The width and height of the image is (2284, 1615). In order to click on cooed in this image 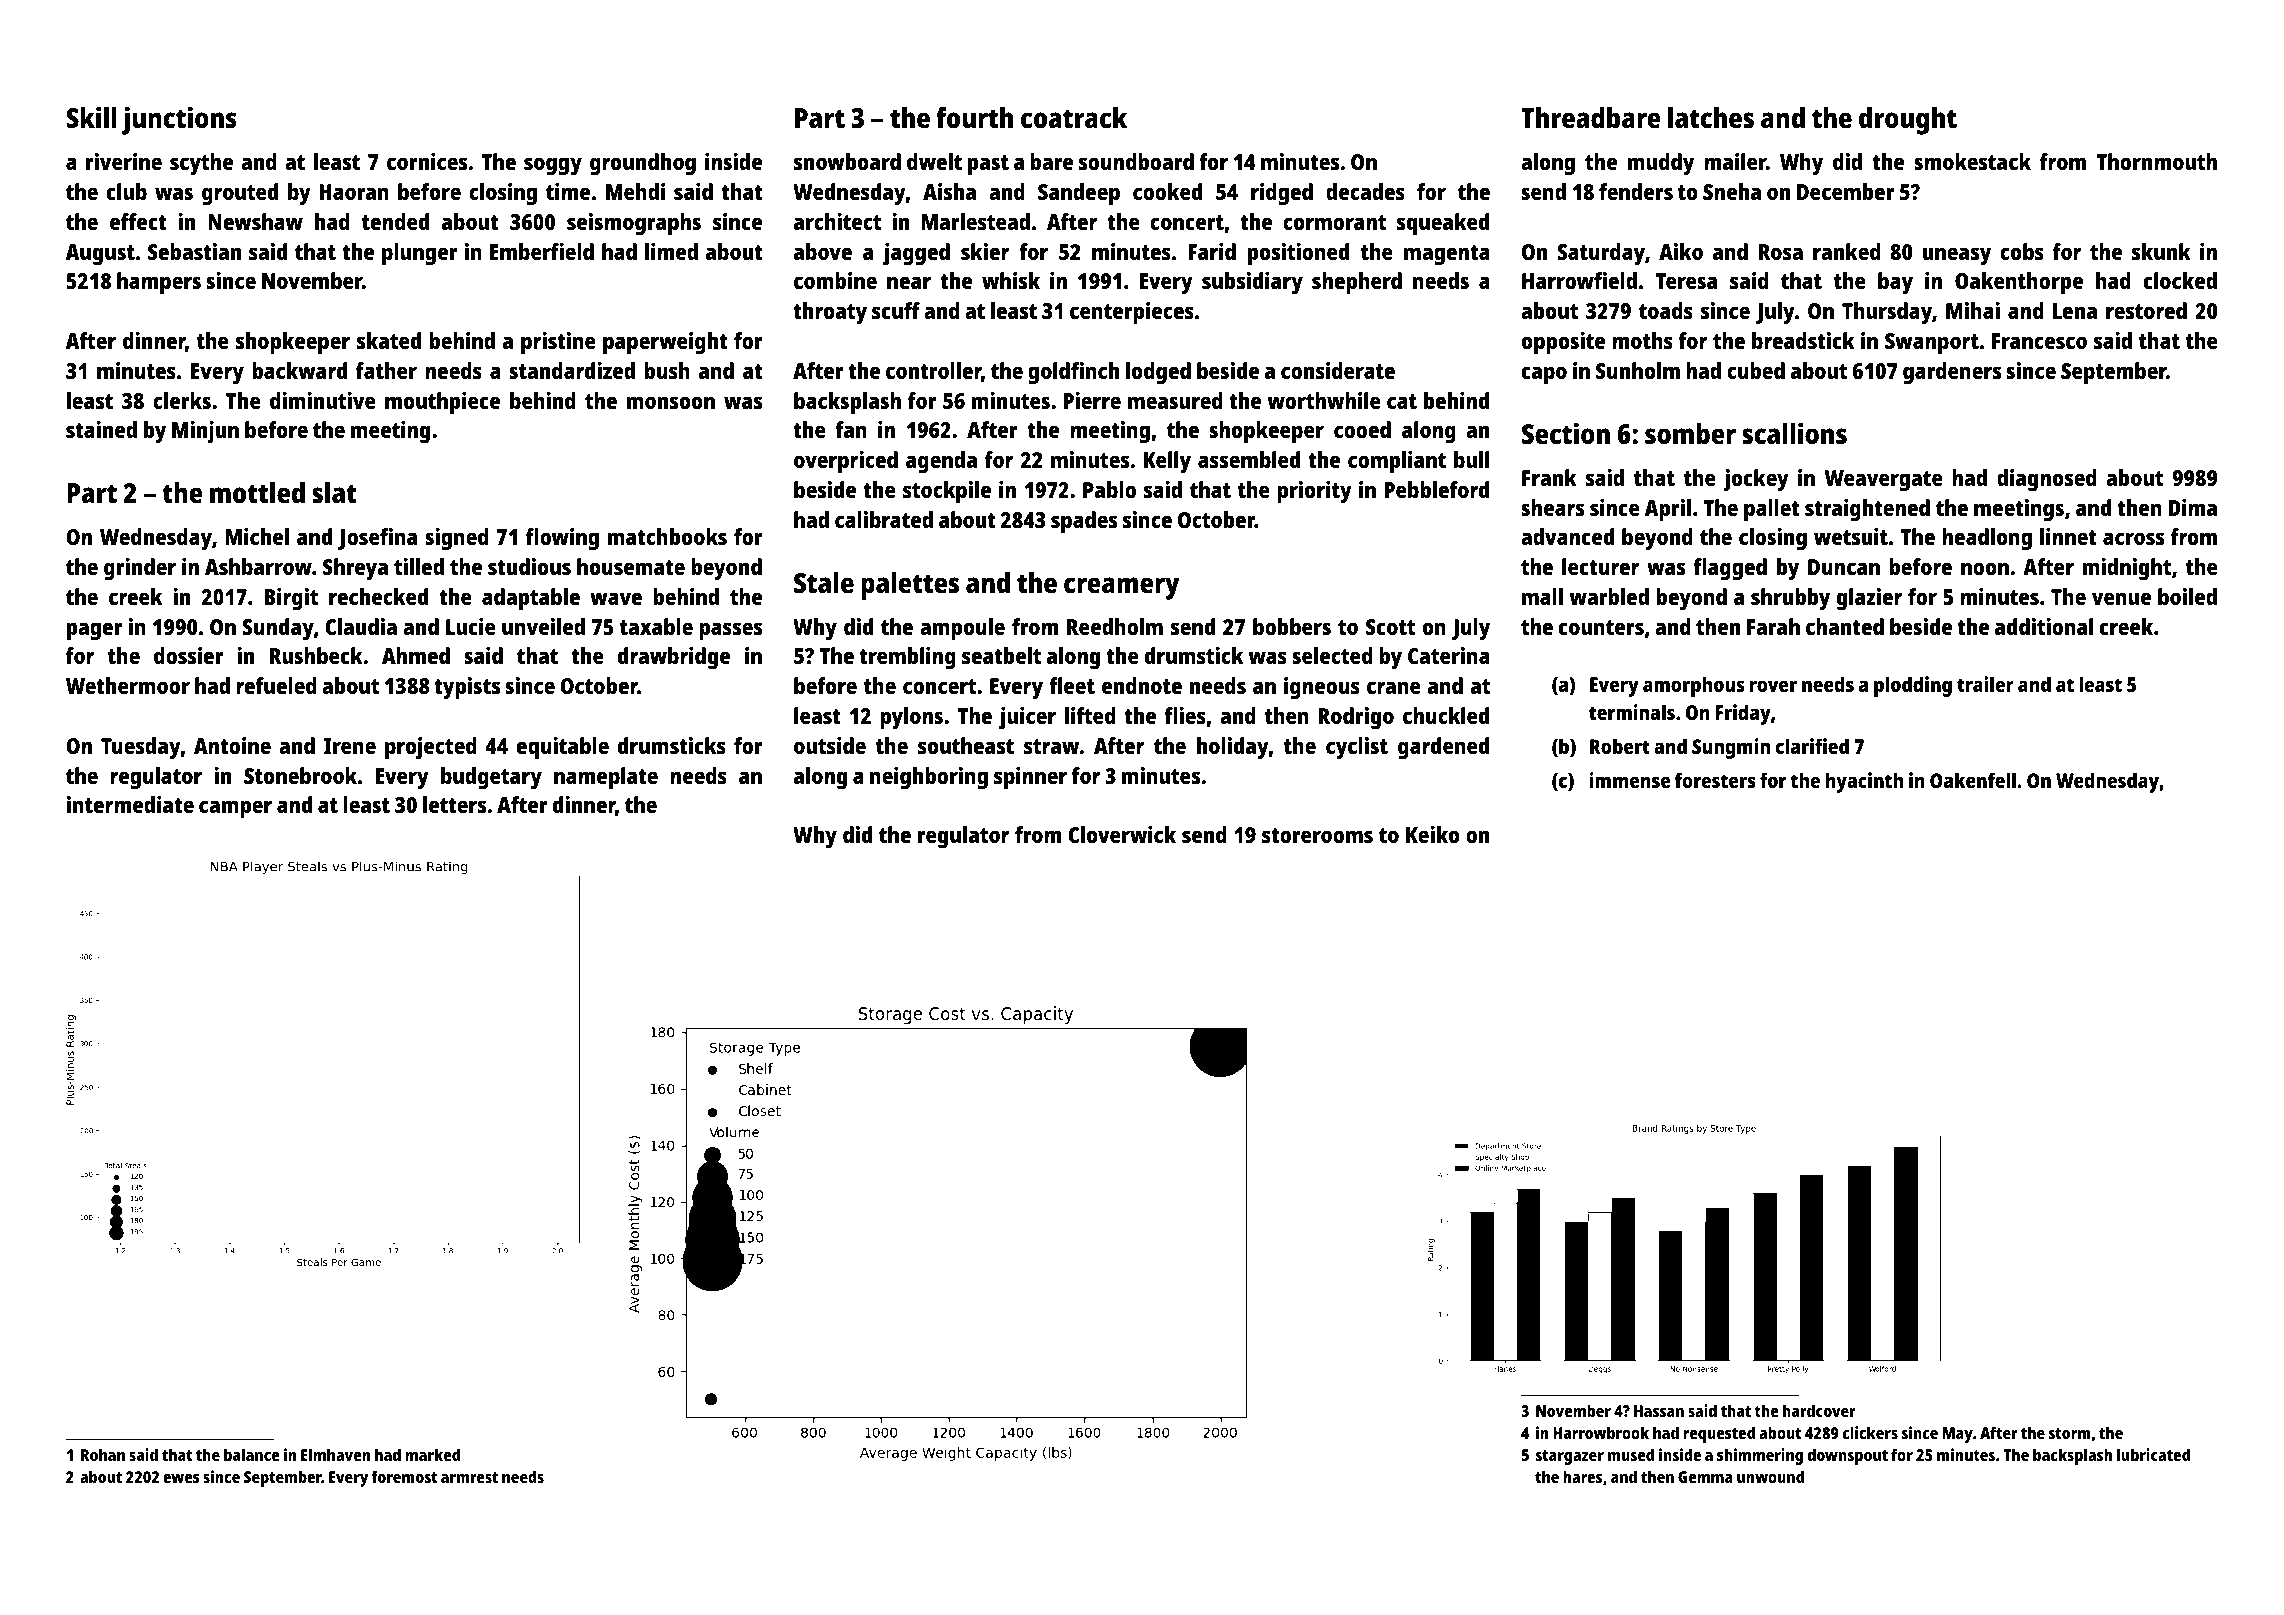, I will do `click(1362, 429)`.
